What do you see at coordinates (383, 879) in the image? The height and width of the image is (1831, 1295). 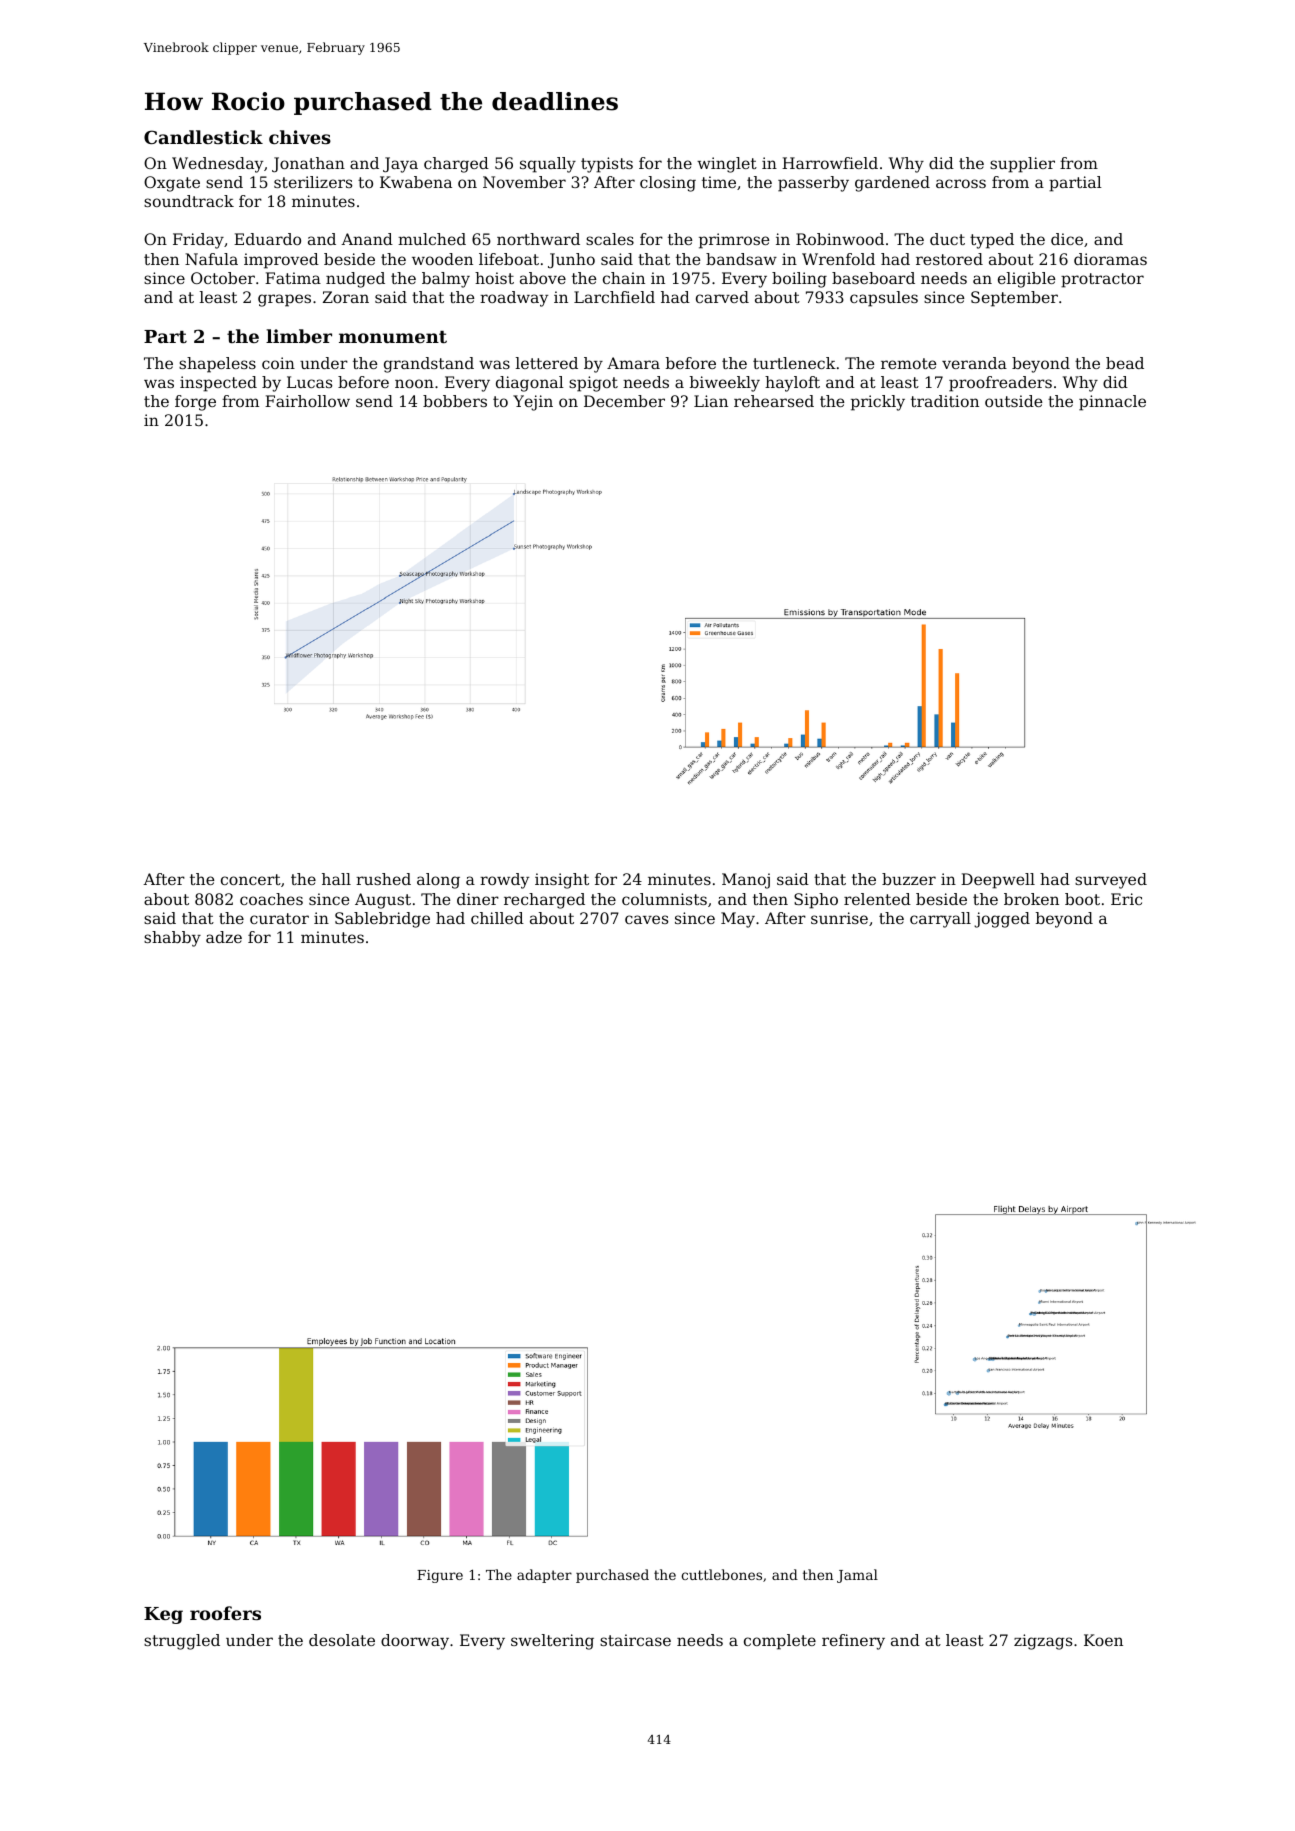 I see `rushed` at bounding box center [383, 879].
